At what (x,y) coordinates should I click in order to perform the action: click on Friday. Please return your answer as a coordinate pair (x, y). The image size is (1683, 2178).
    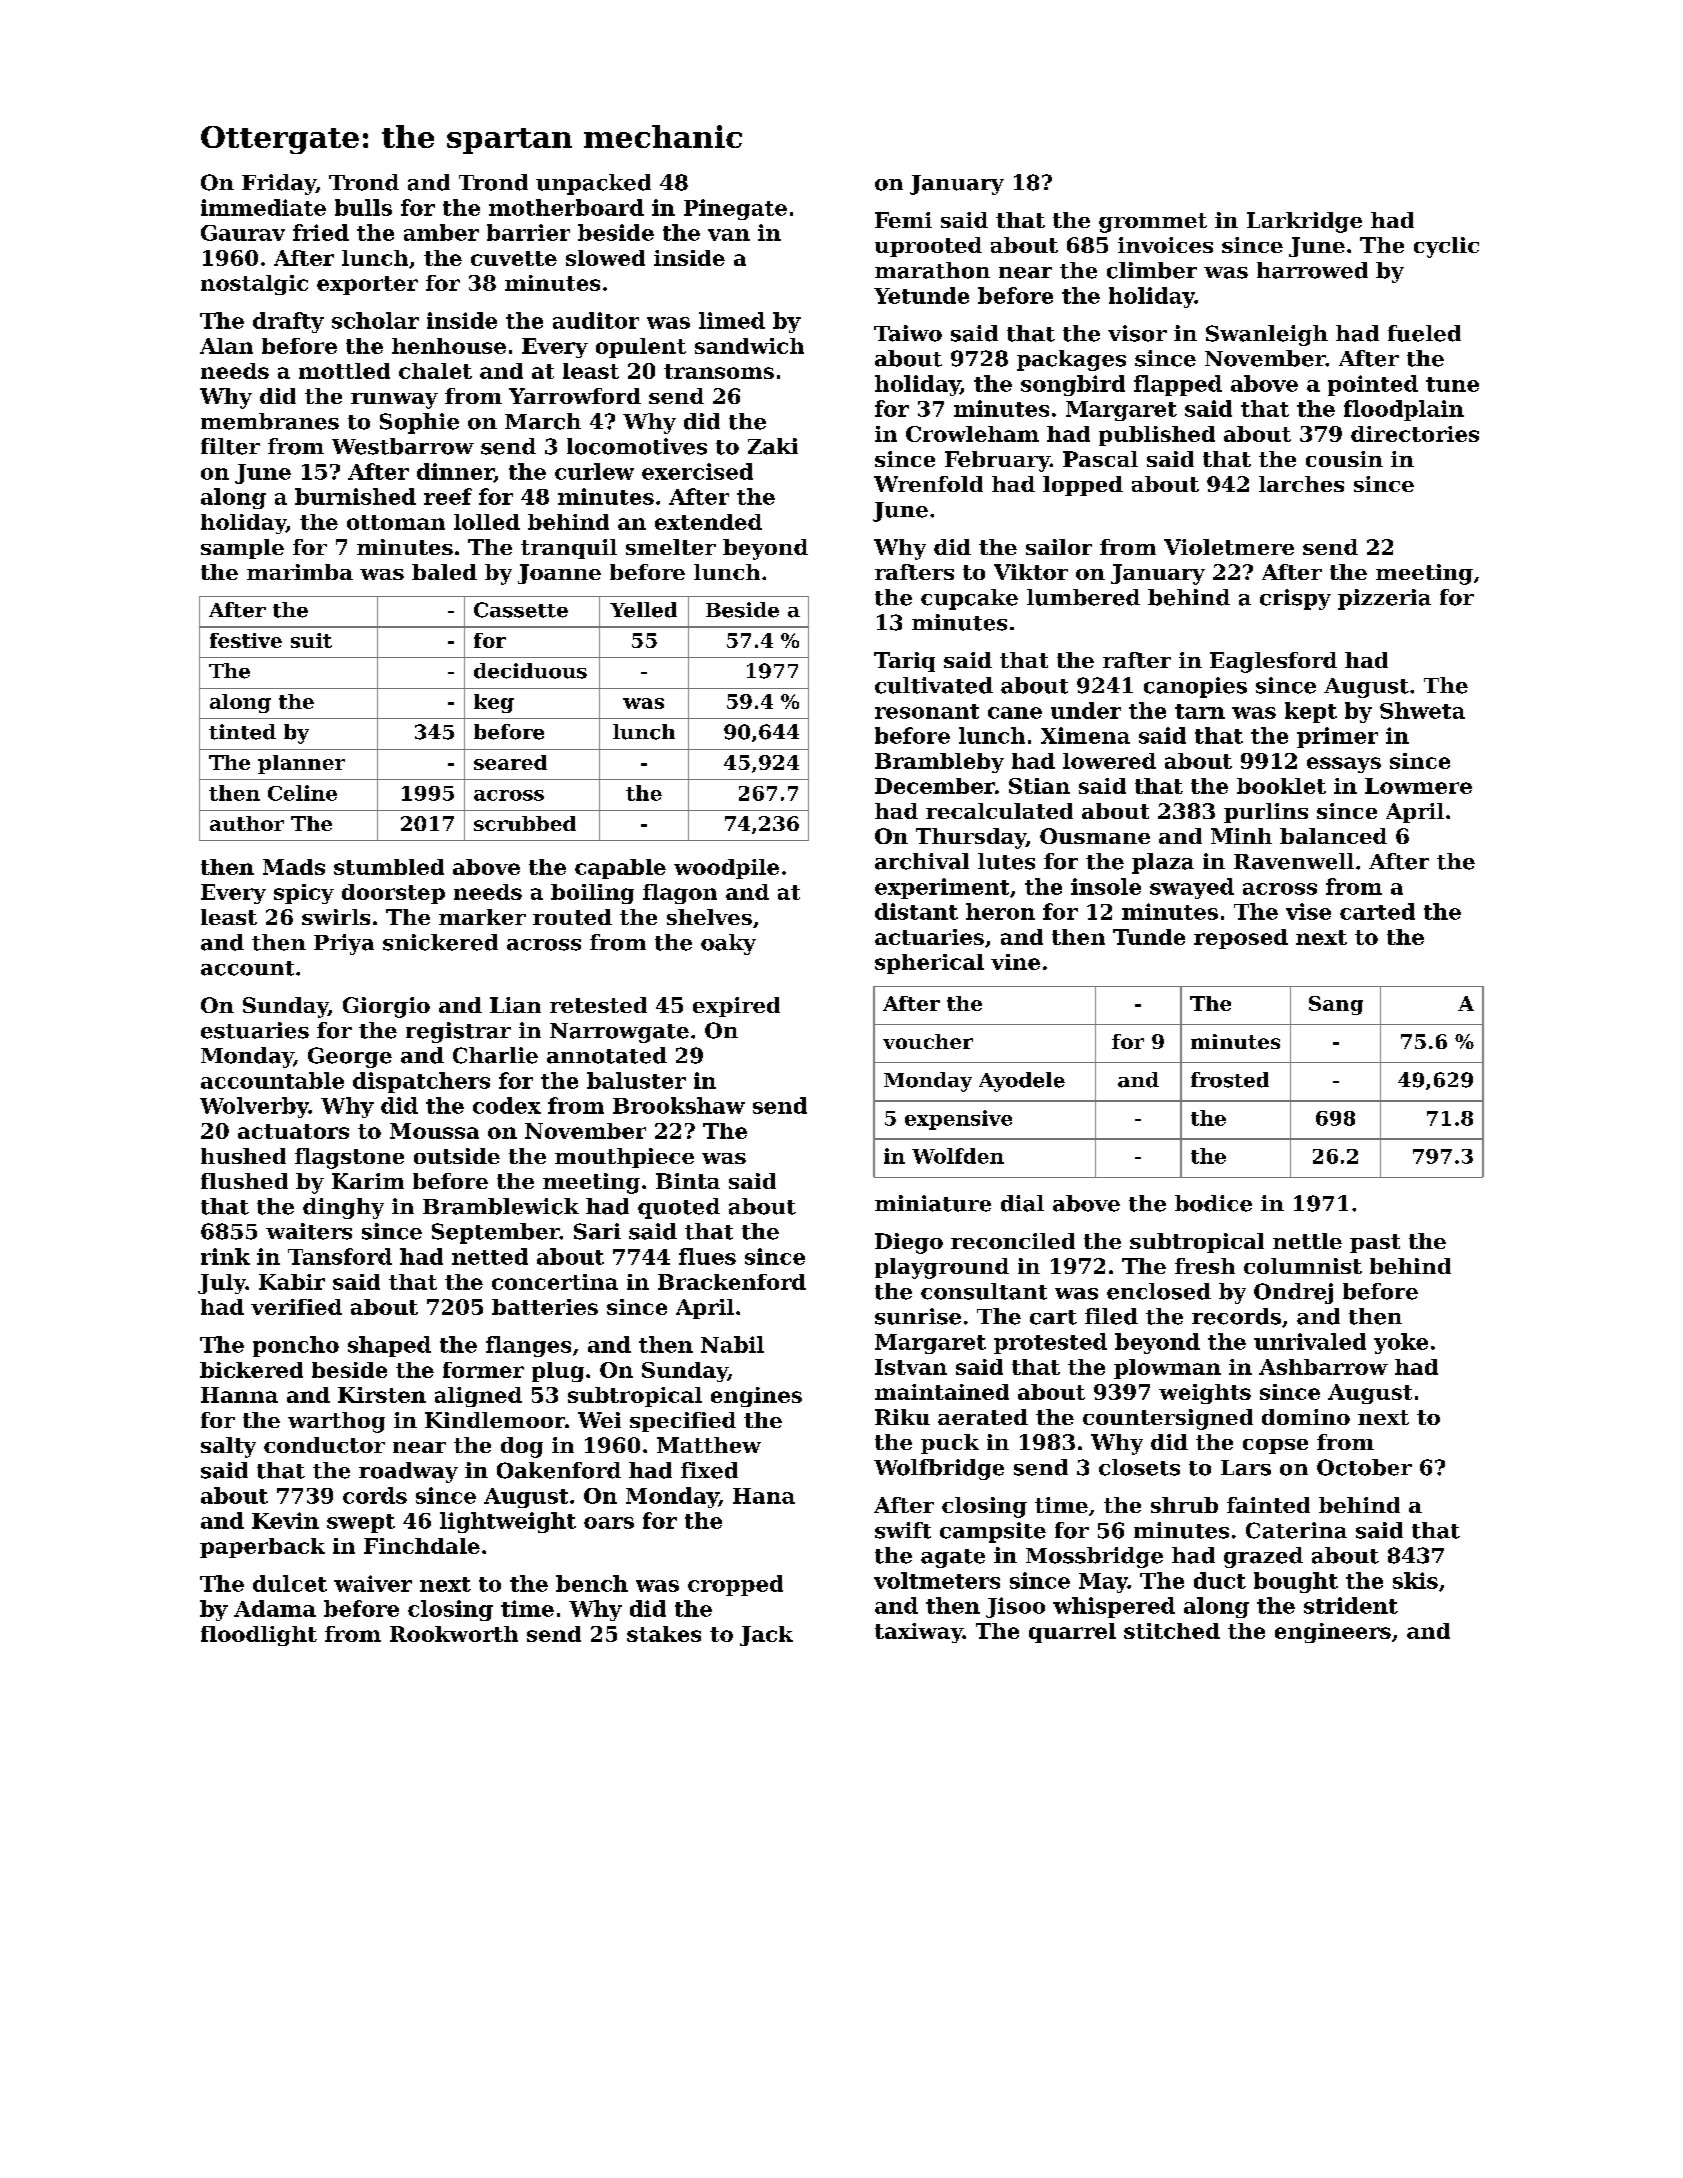
    Looking at the image, I should click on (279, 184).
